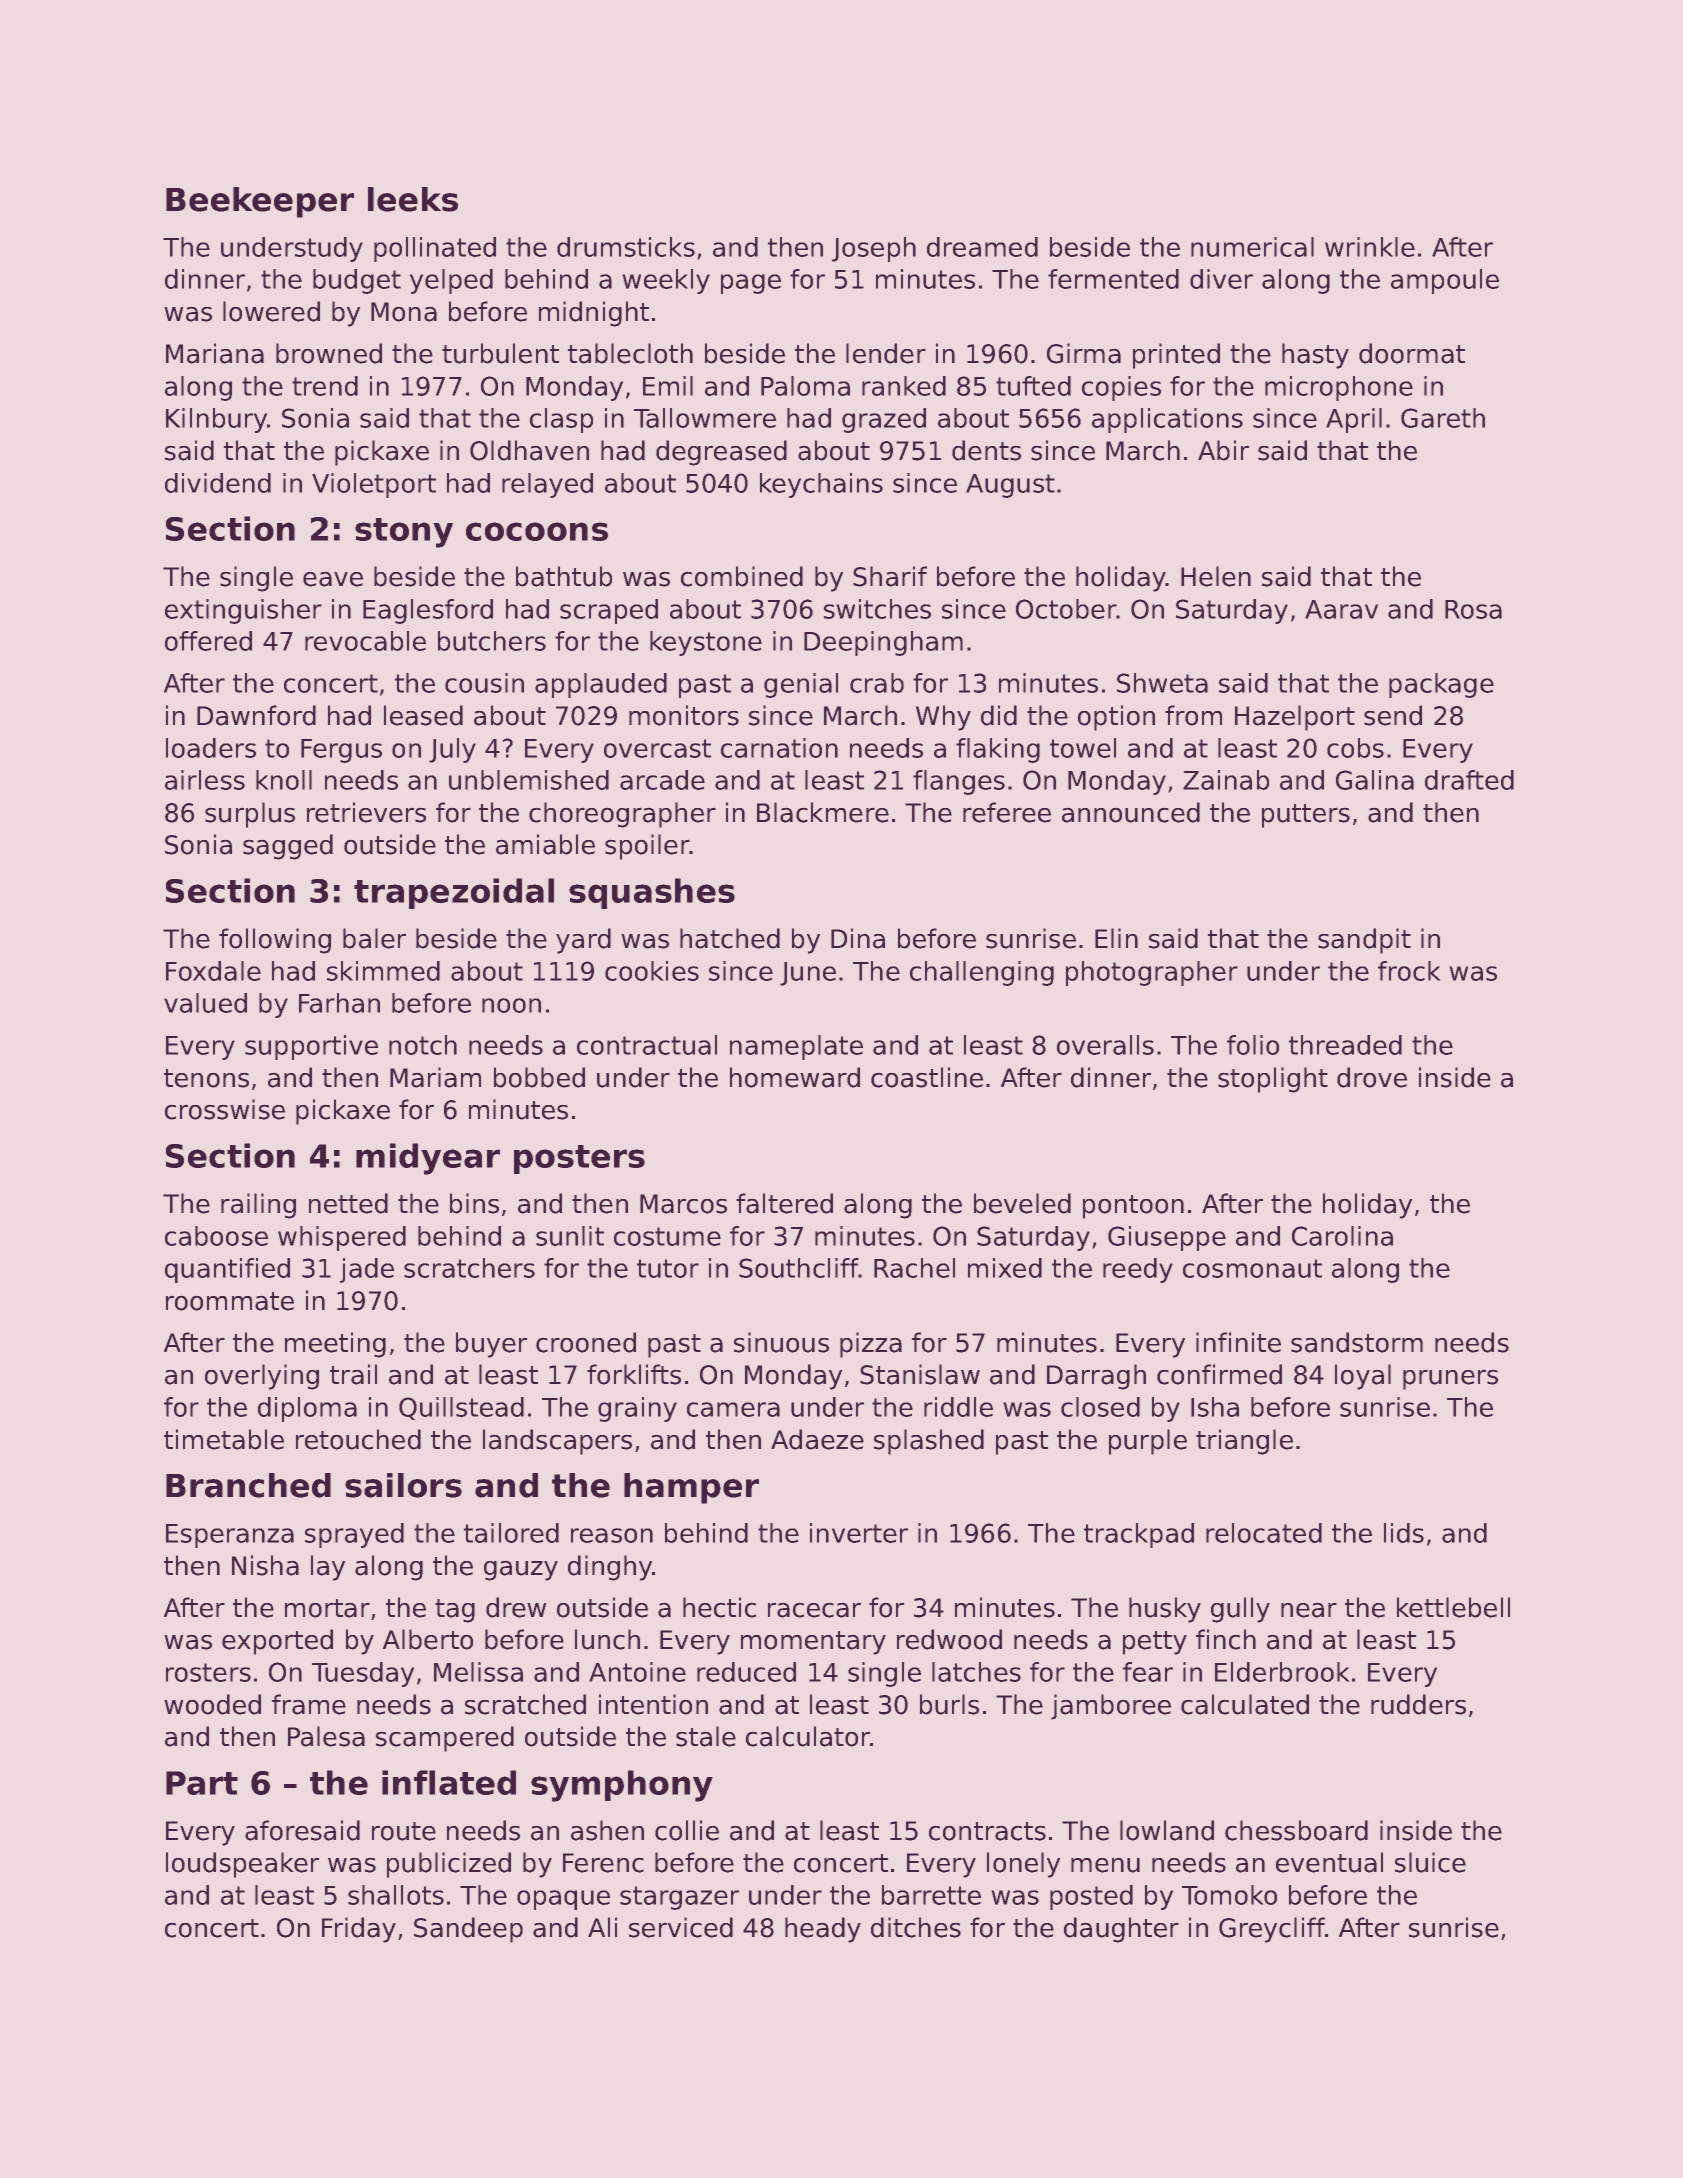  I want to click on dinghy, so click(610, 1568).
